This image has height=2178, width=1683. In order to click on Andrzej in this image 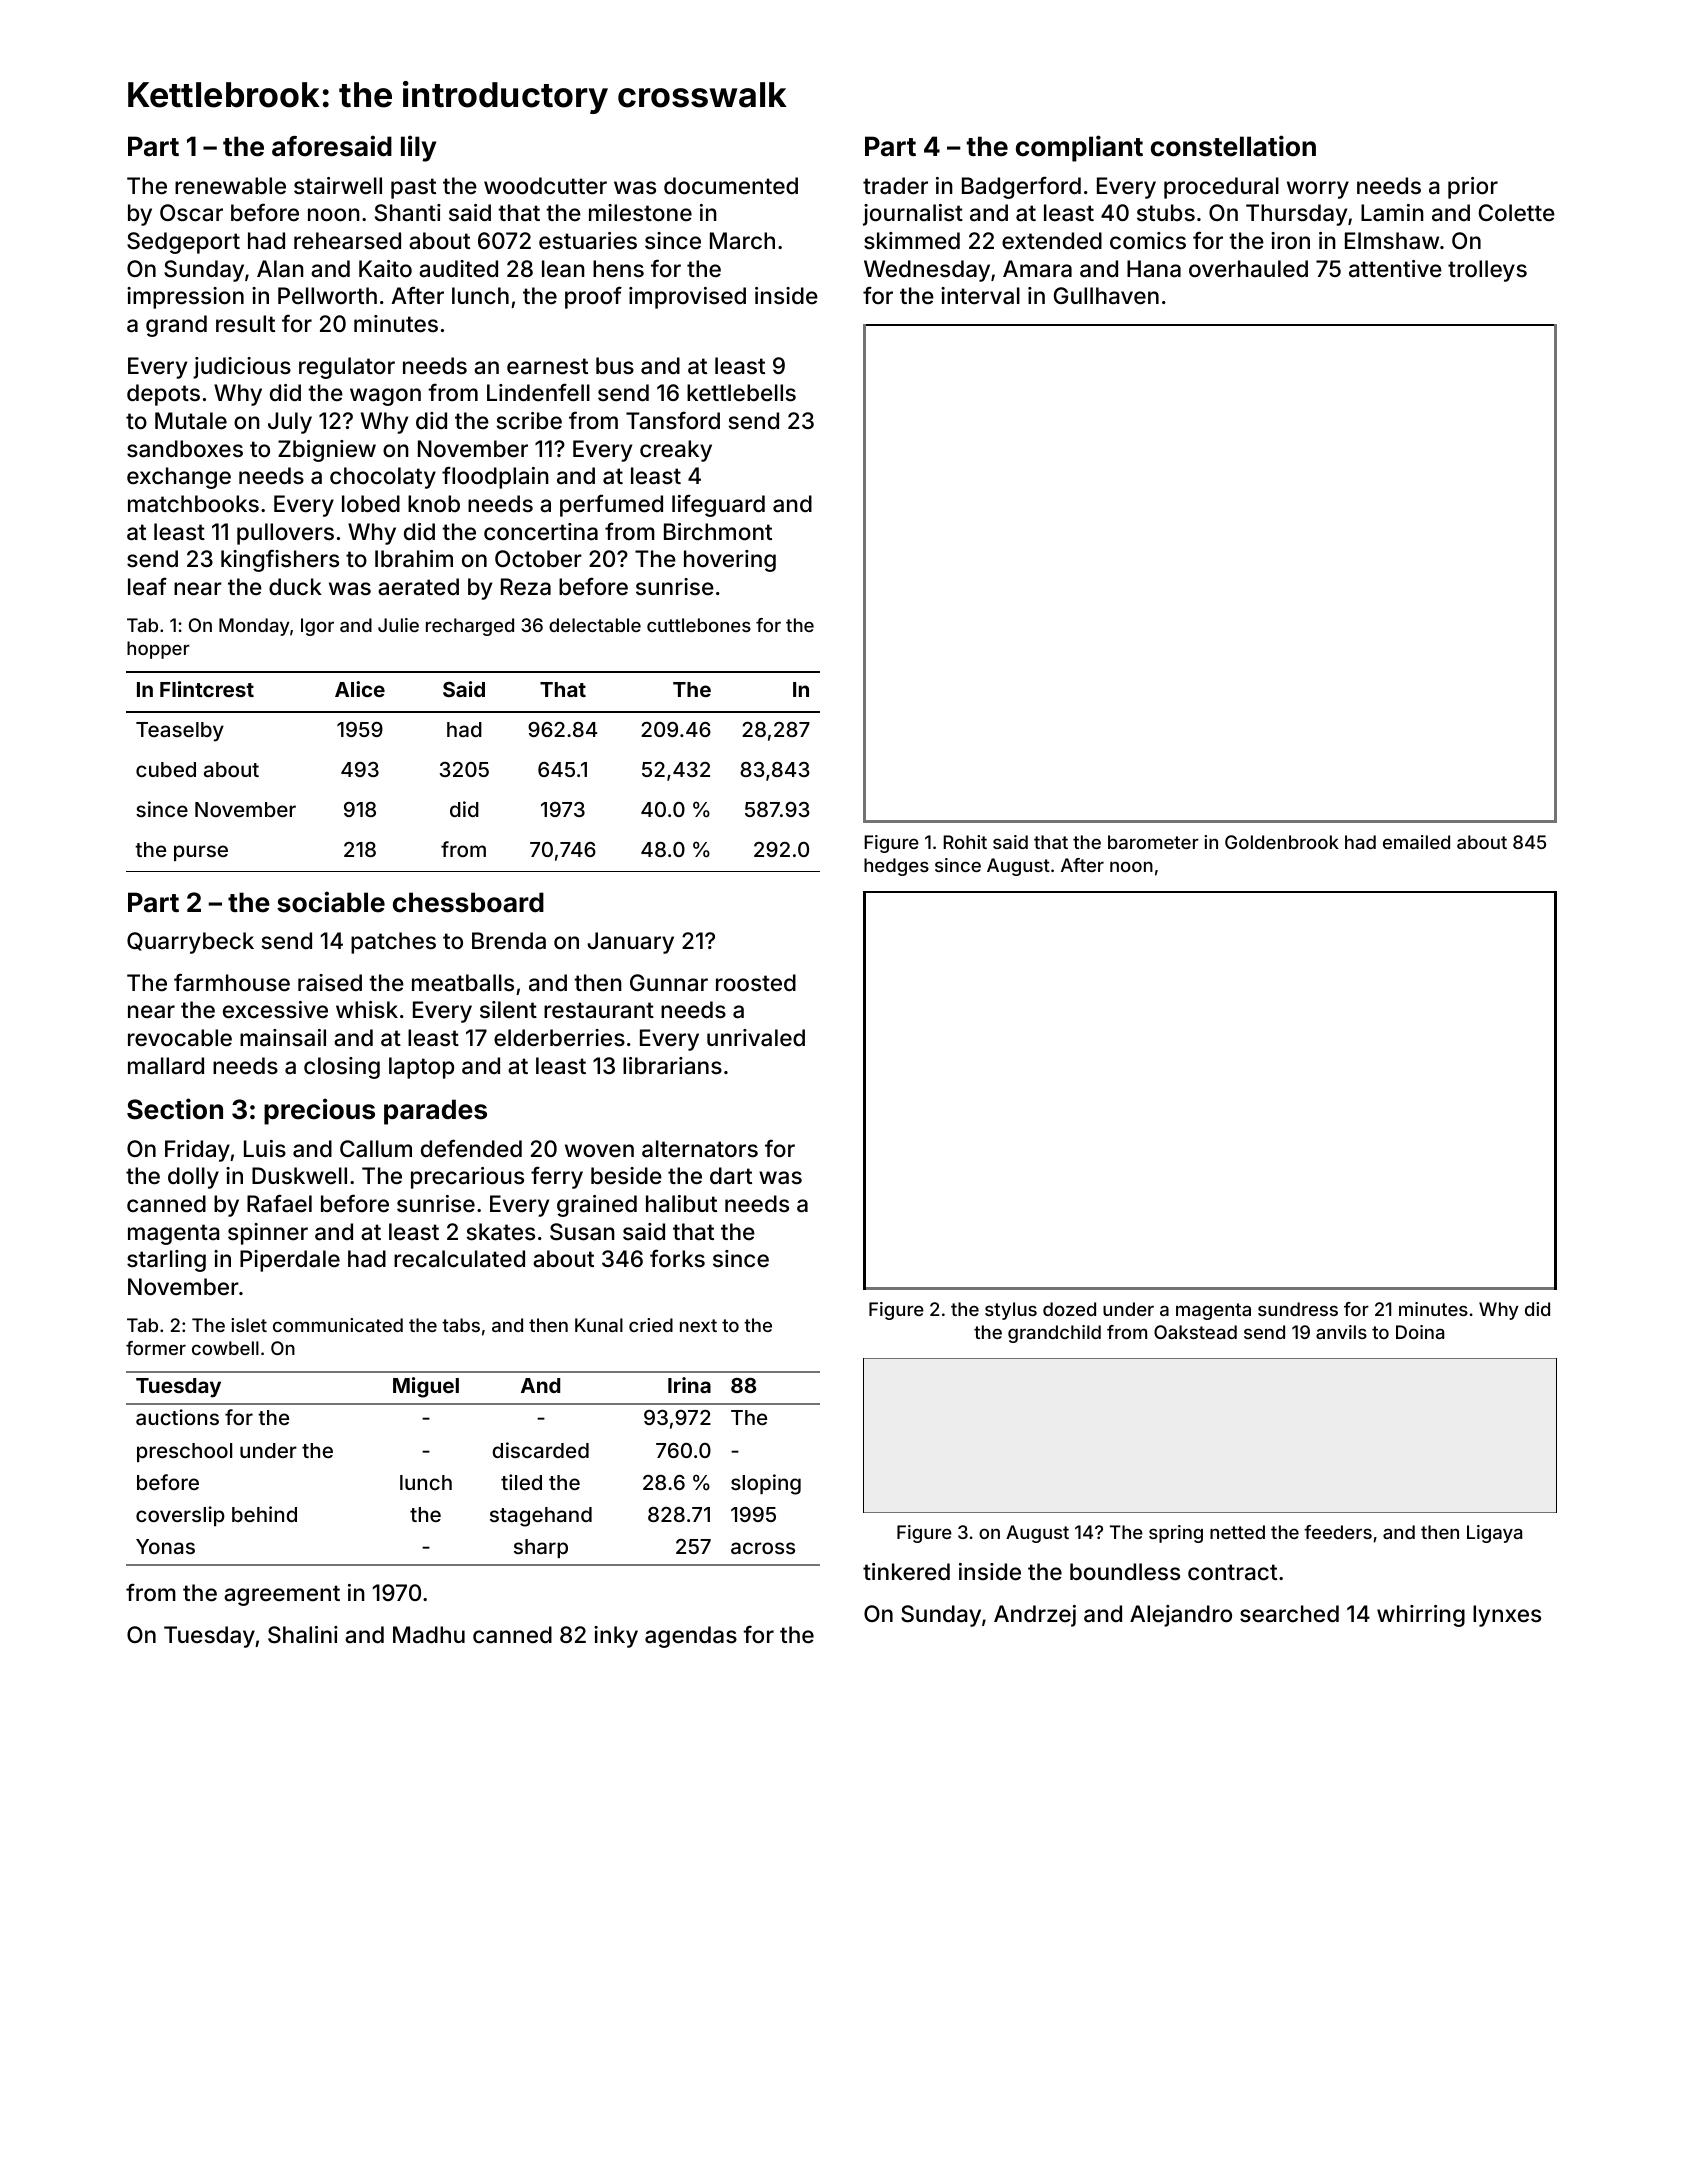, I will do `click(1035, 1616)`.
